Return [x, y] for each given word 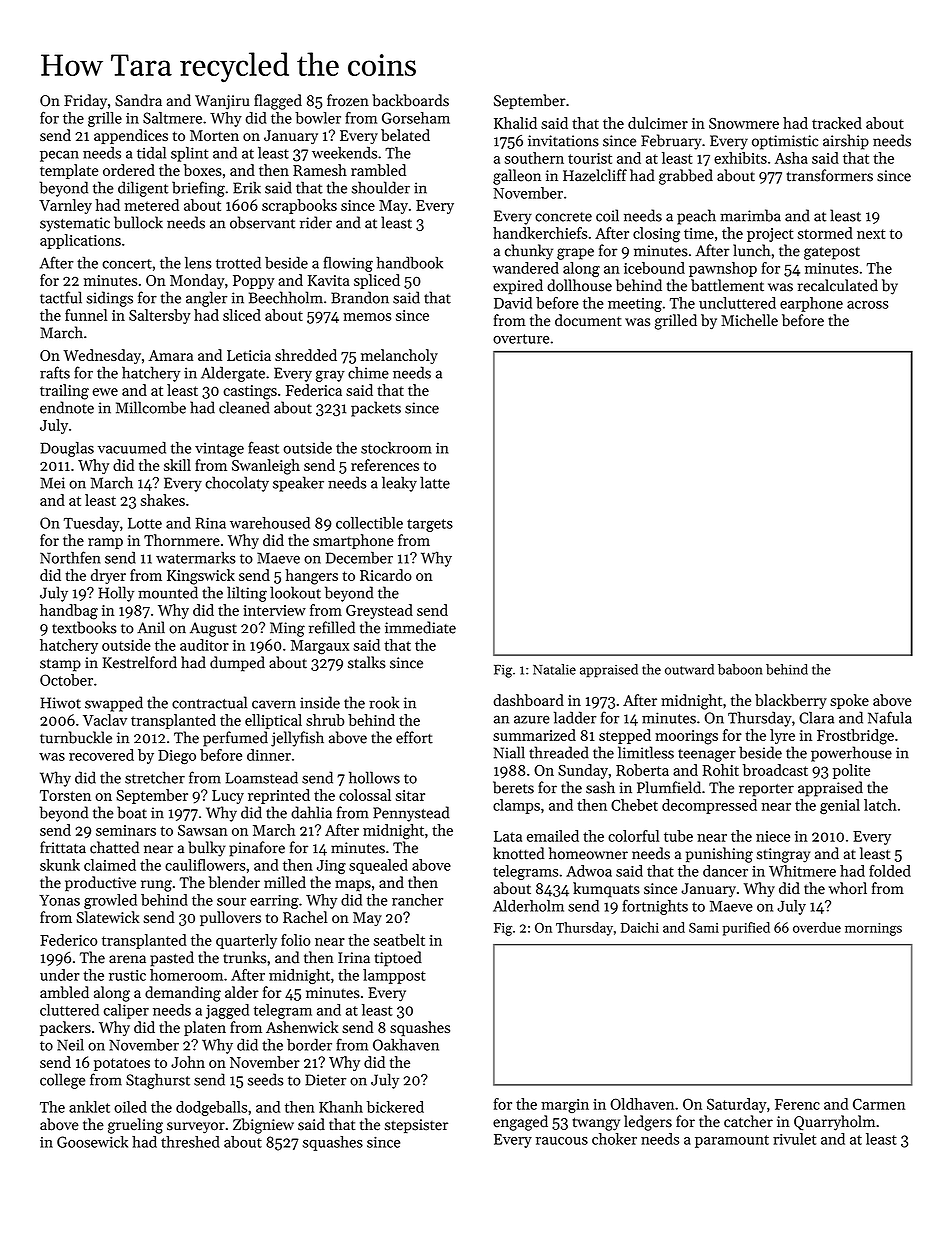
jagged [227, 1011]
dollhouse [579, 285]
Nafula [890, 717]
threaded [559, 752]
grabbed [686, 177]
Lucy [228, 797]
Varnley [65, 206]
